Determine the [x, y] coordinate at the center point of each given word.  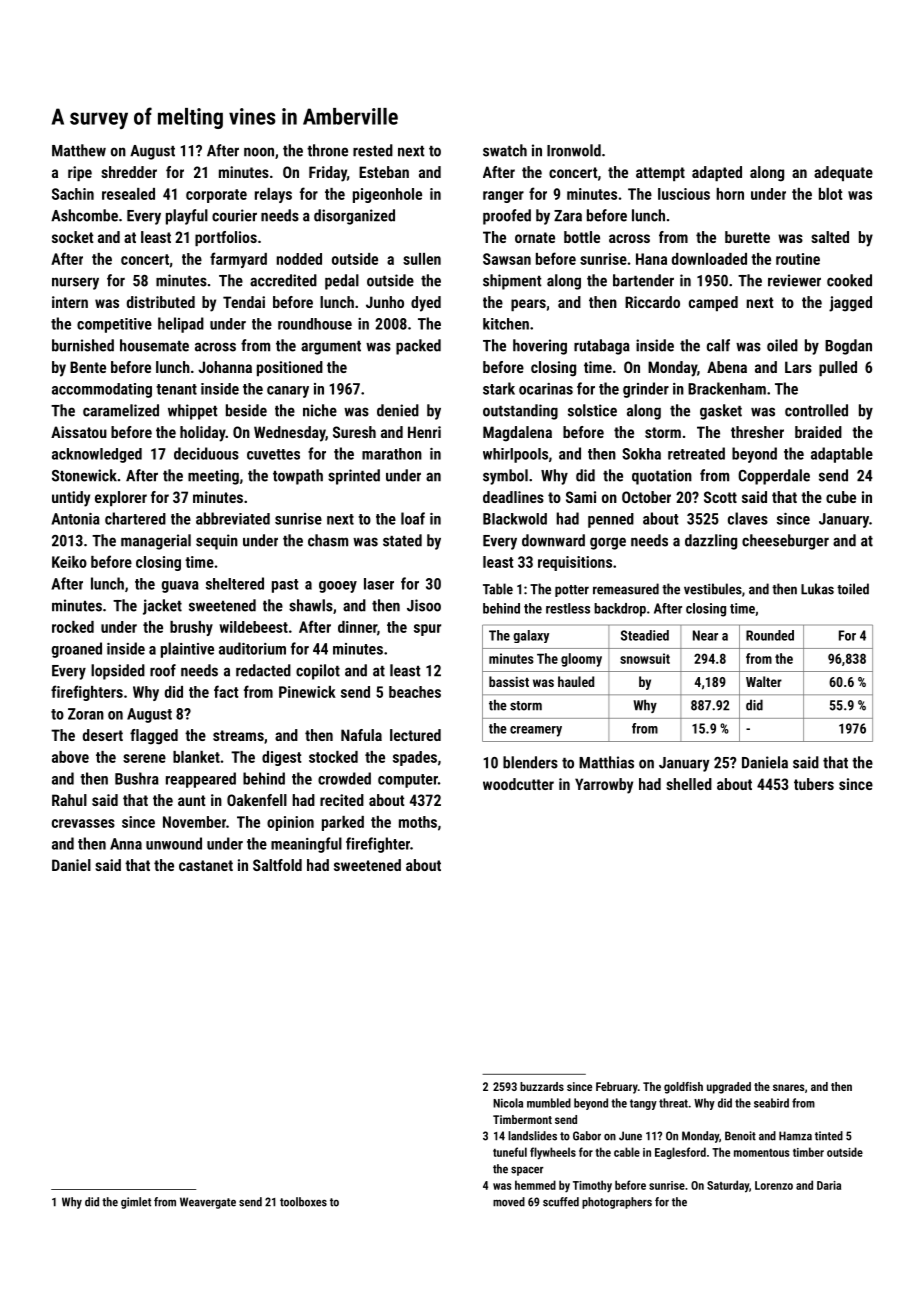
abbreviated [233, 518]
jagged [850, 304]
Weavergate [208, 1203]
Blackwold [515, 519]
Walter [764, 681]
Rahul [69, 800]
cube [841, 497]
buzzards [542, 1086]
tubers [814, 784]
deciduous [206, 453]
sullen [422, 259]
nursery [75, 283]
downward [553, 540]
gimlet [136, 1203]
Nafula [361, 735]
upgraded [729, 1088]
